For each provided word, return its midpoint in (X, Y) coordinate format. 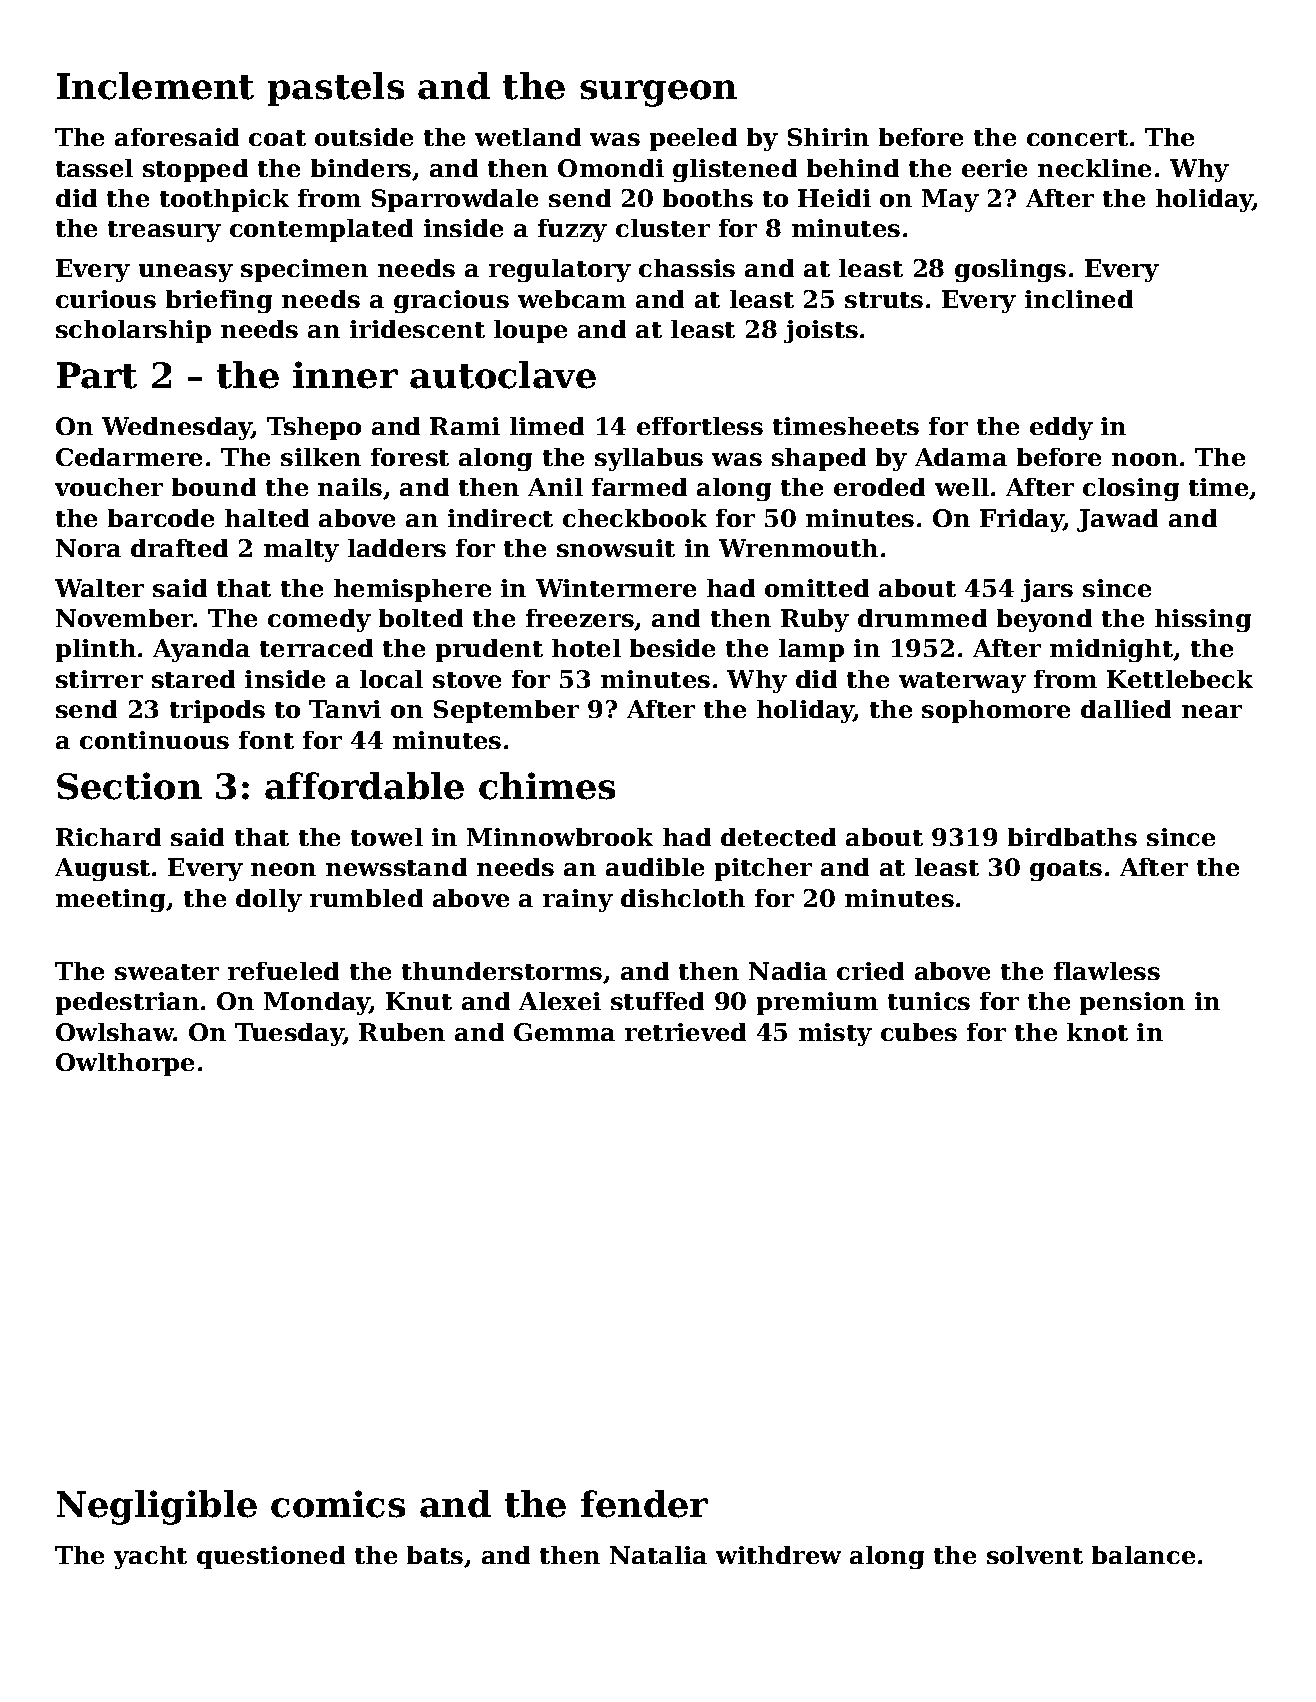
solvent (1035, 1555)
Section (129, 786)
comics (338, 1504)
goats (1066, 870)
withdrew (778, 1555)
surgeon (658, 93)
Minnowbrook (560, 837)
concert (1077, 138)
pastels (336, 89)
